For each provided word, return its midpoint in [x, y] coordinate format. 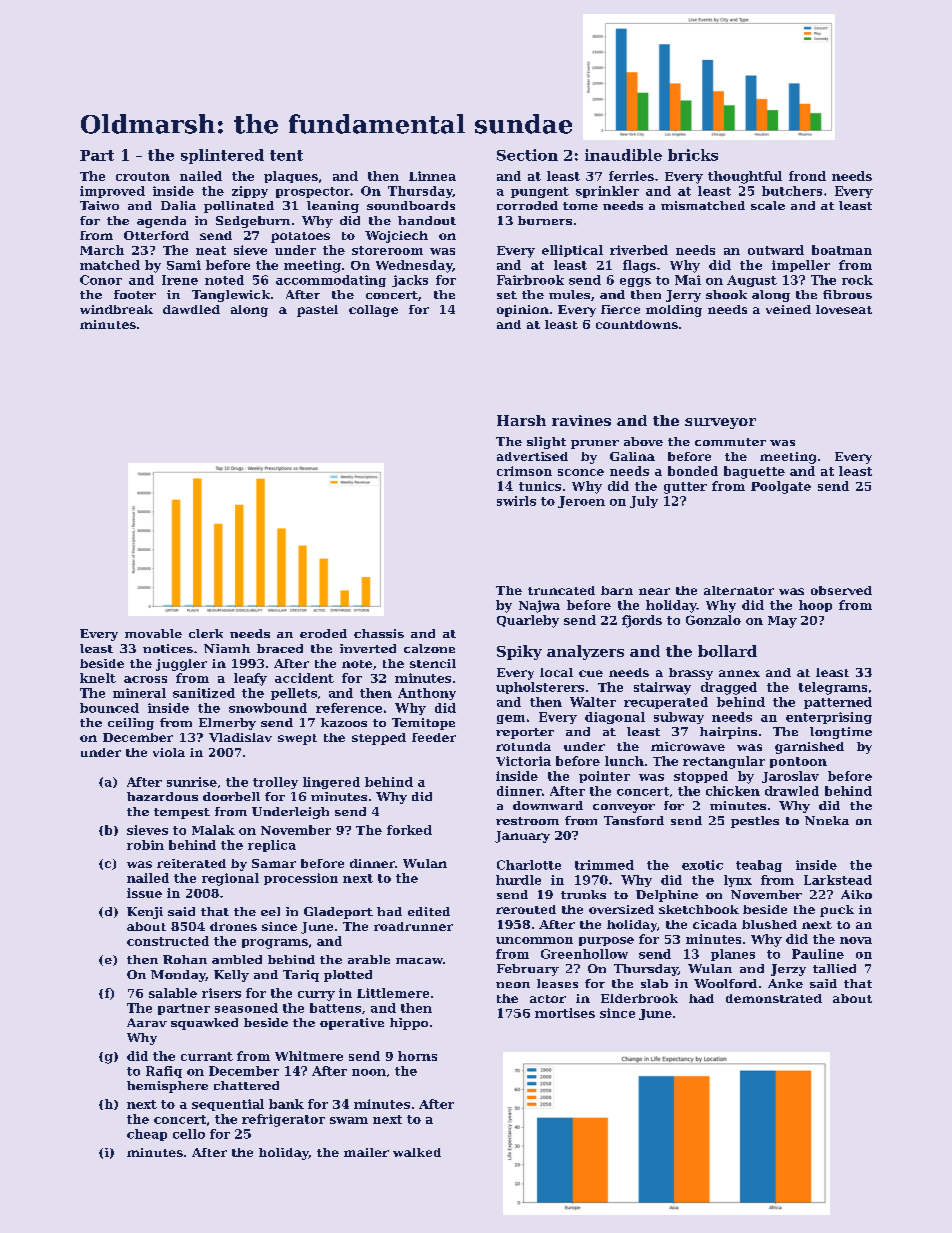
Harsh [521, 420]
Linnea [432, 176]
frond [807, 176]
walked [417, 1152]
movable [153, 633]
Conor [101, 280]
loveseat [844, 309]
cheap [147, 1135]
